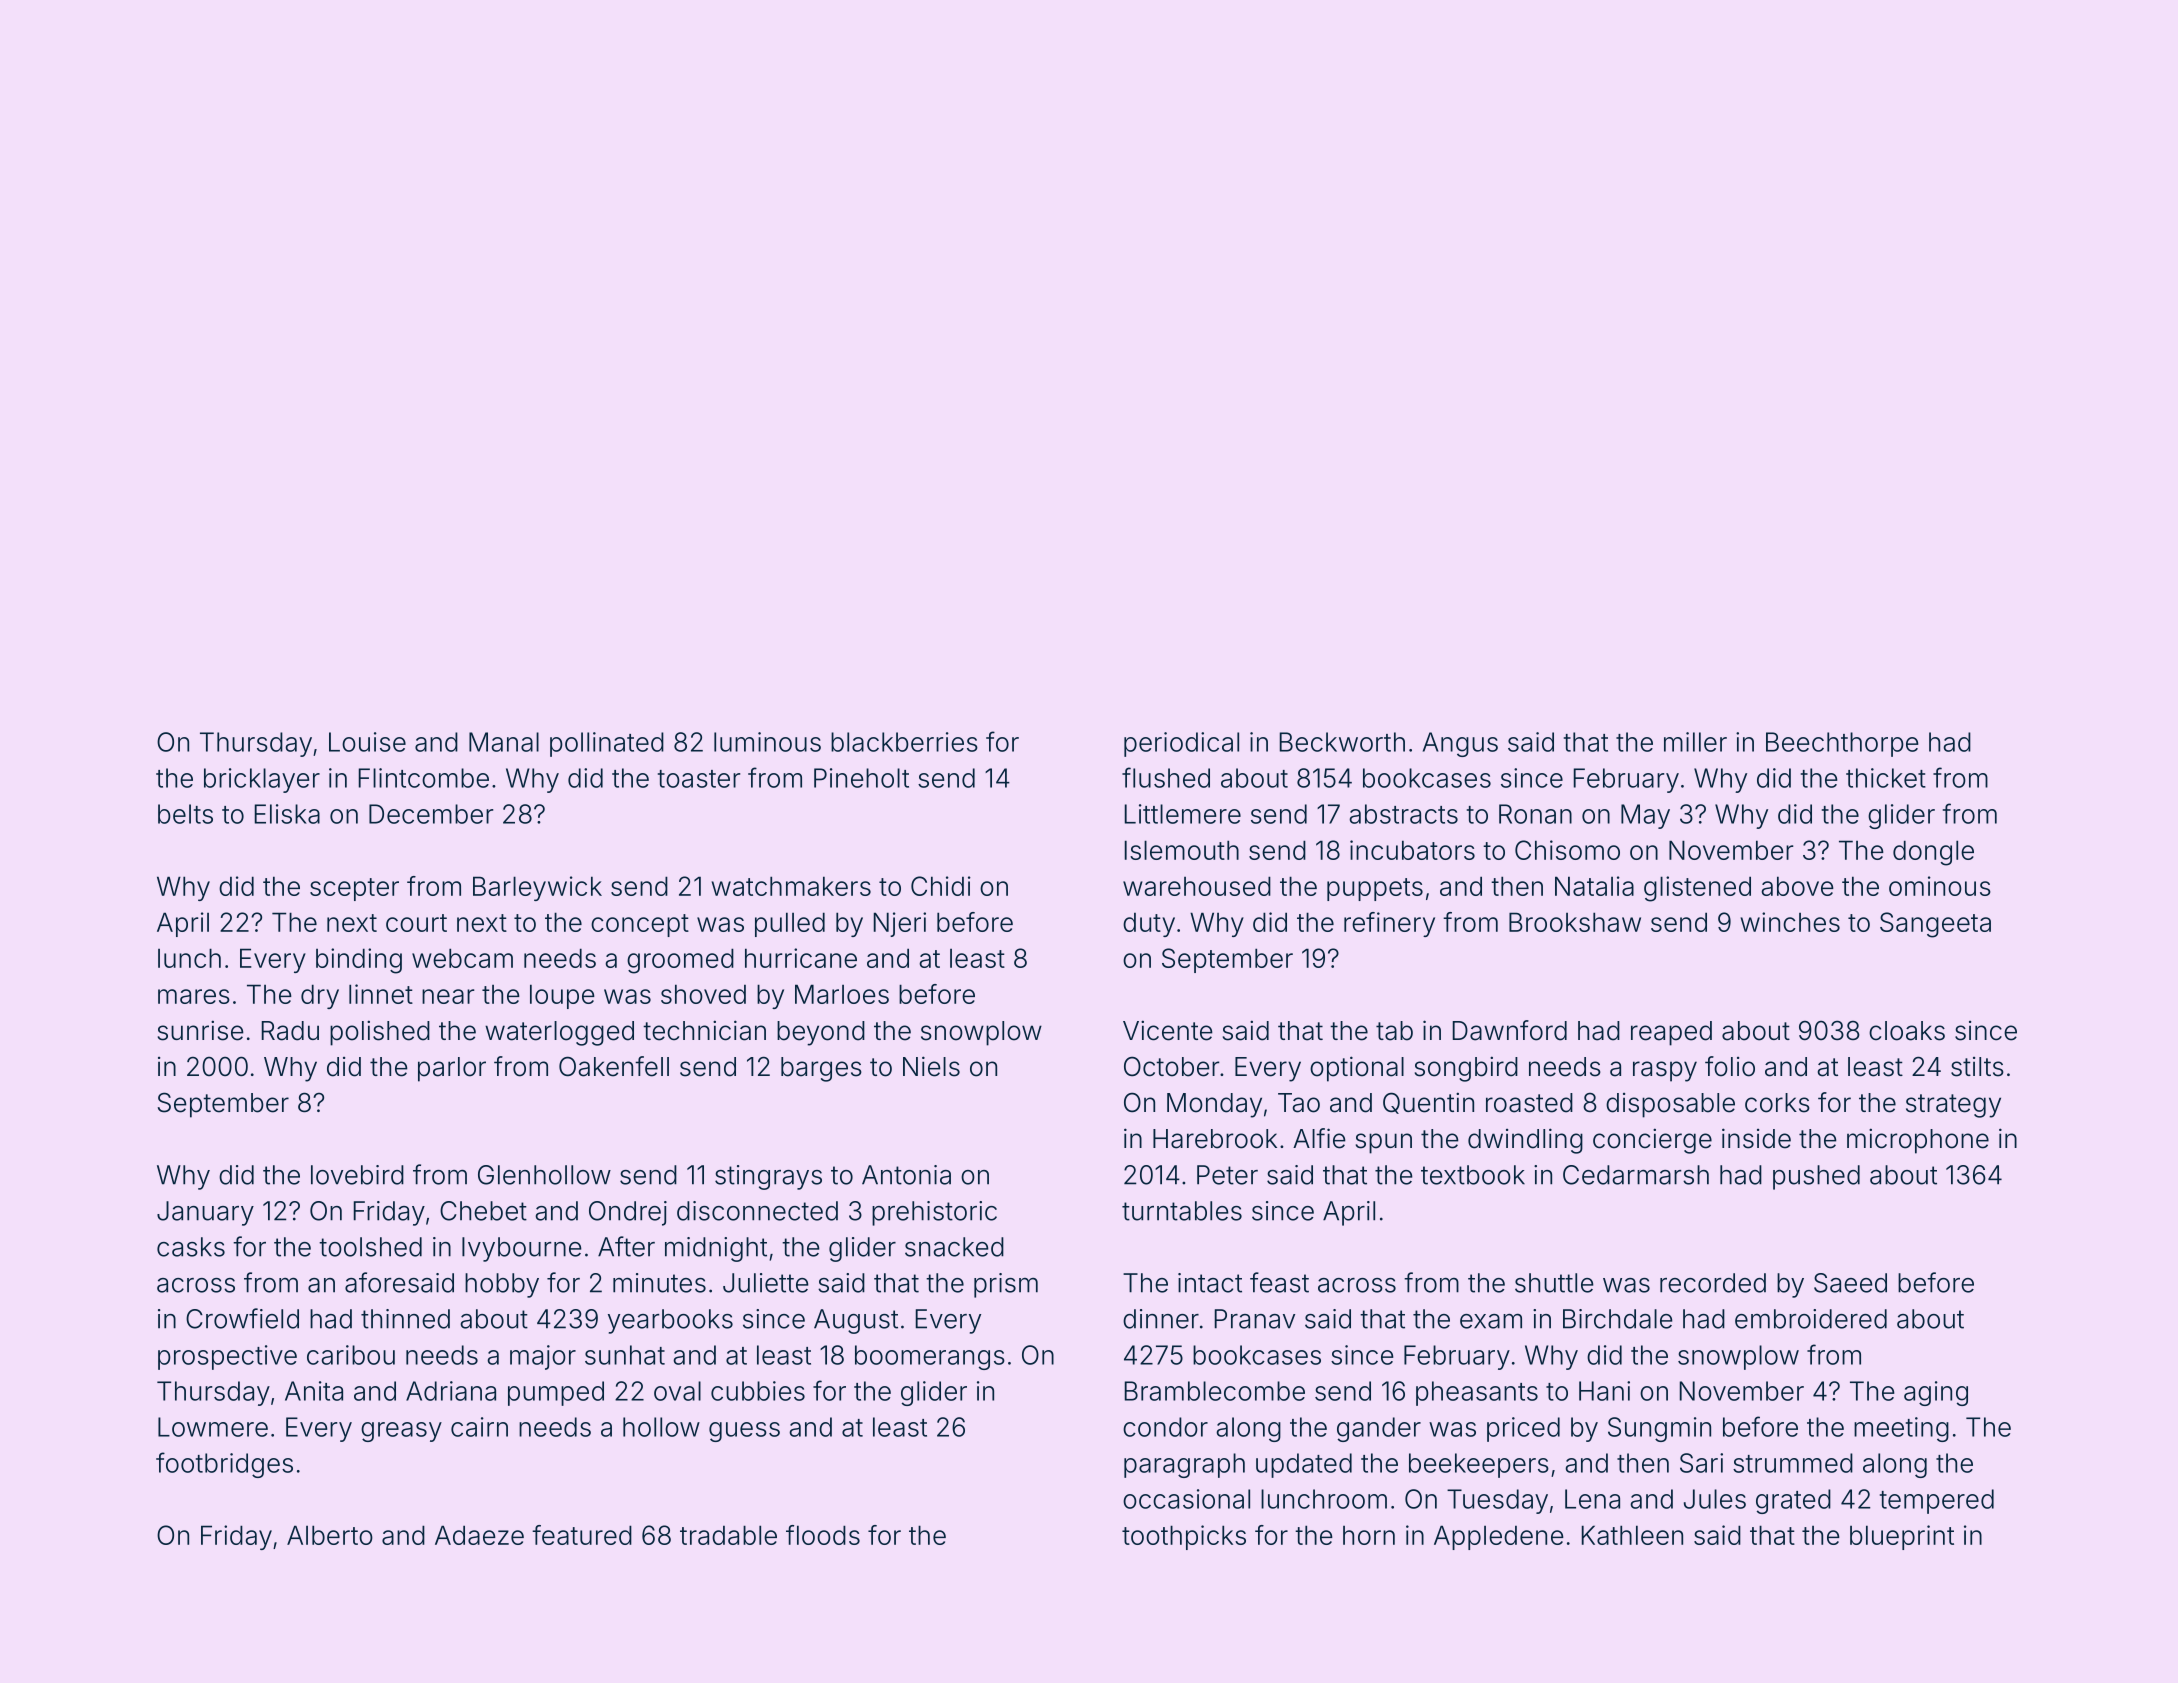 The height and width of the screenshot is (1683, 2178). I want to click on cloaks, so click(1907, 1031).
